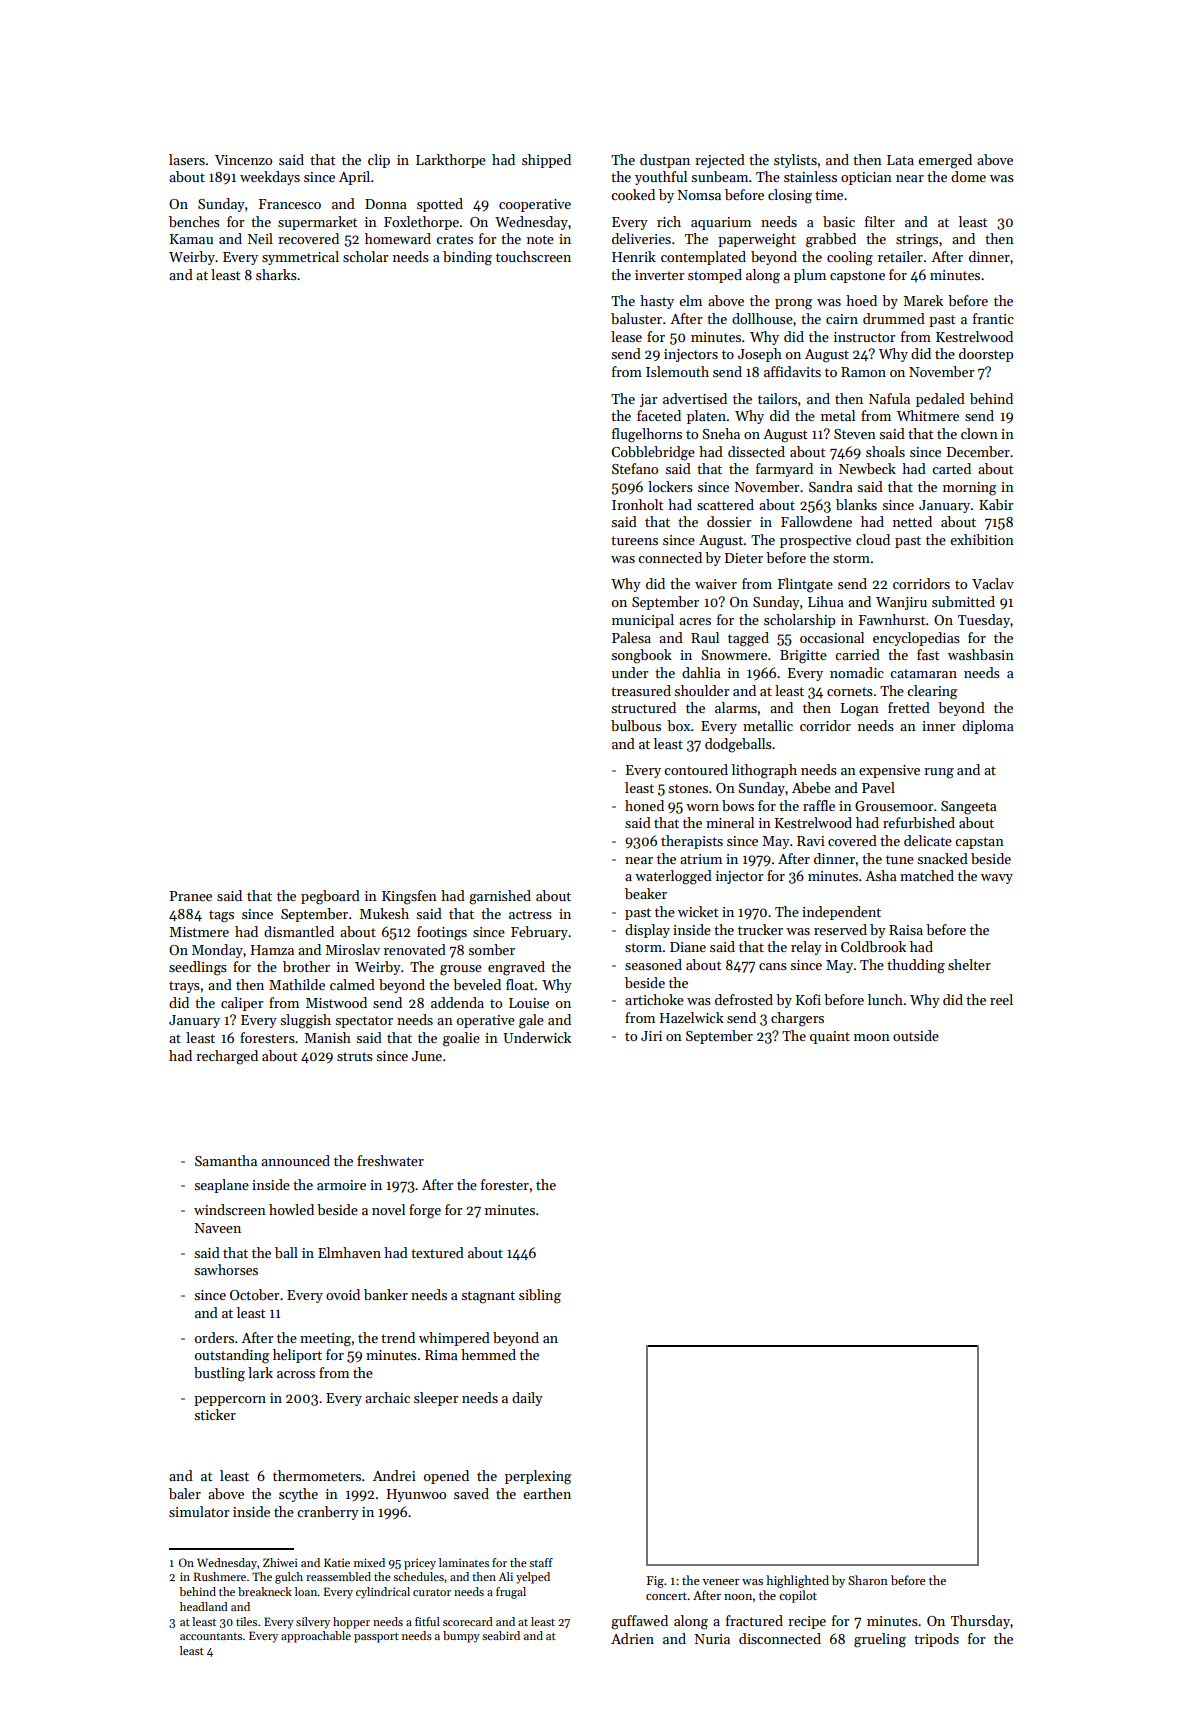 The width and height of the screenshot is (1183, 1713). What do you see at coordinates (316, 1637) in the screenshot?
I see `approachable` at bounding box center [316, 1637].
